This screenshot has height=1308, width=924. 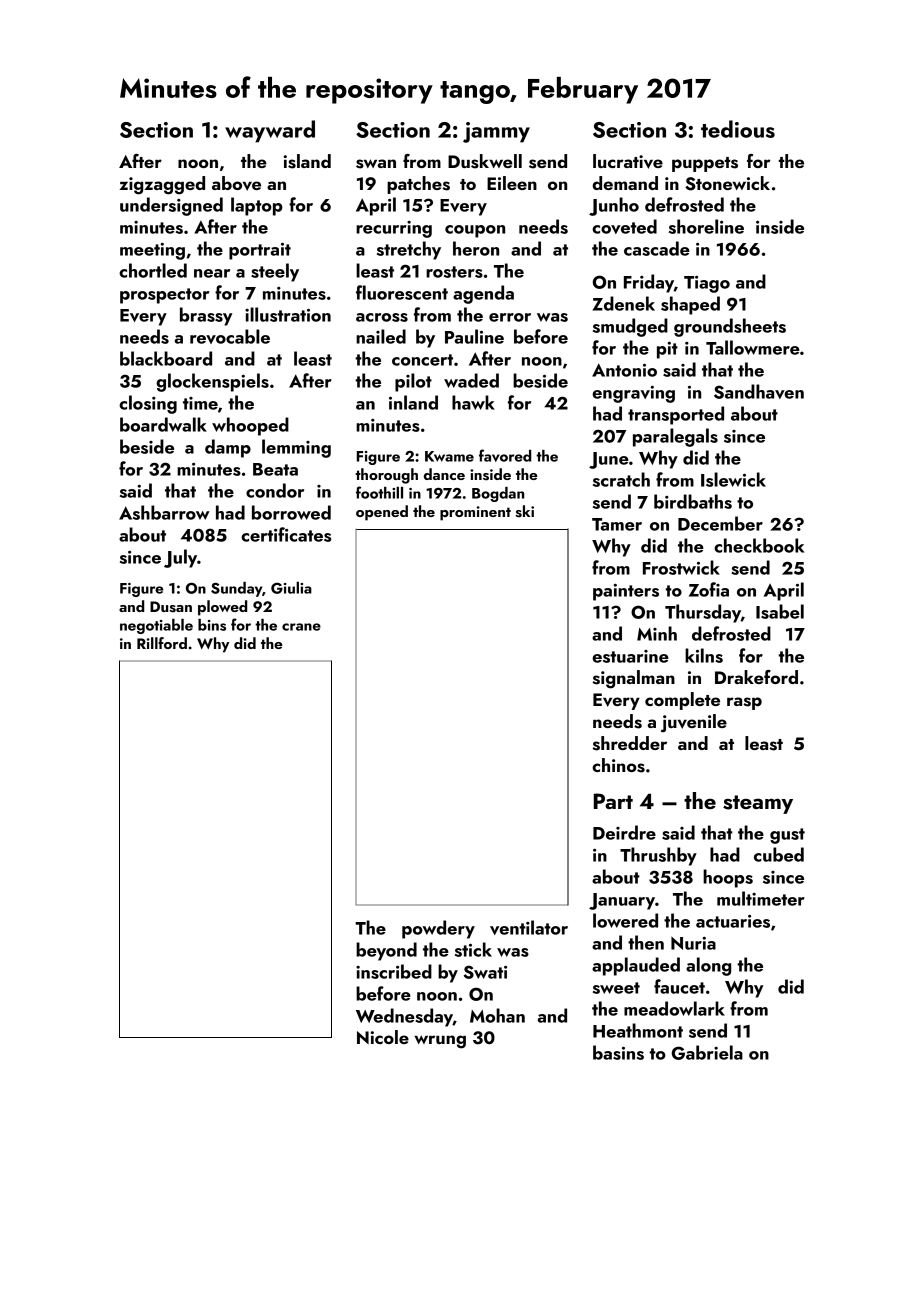 What do you see at coordinates (162, 643) in the screenshot?
I see `Rillford` at bounding box center [162, 643].
